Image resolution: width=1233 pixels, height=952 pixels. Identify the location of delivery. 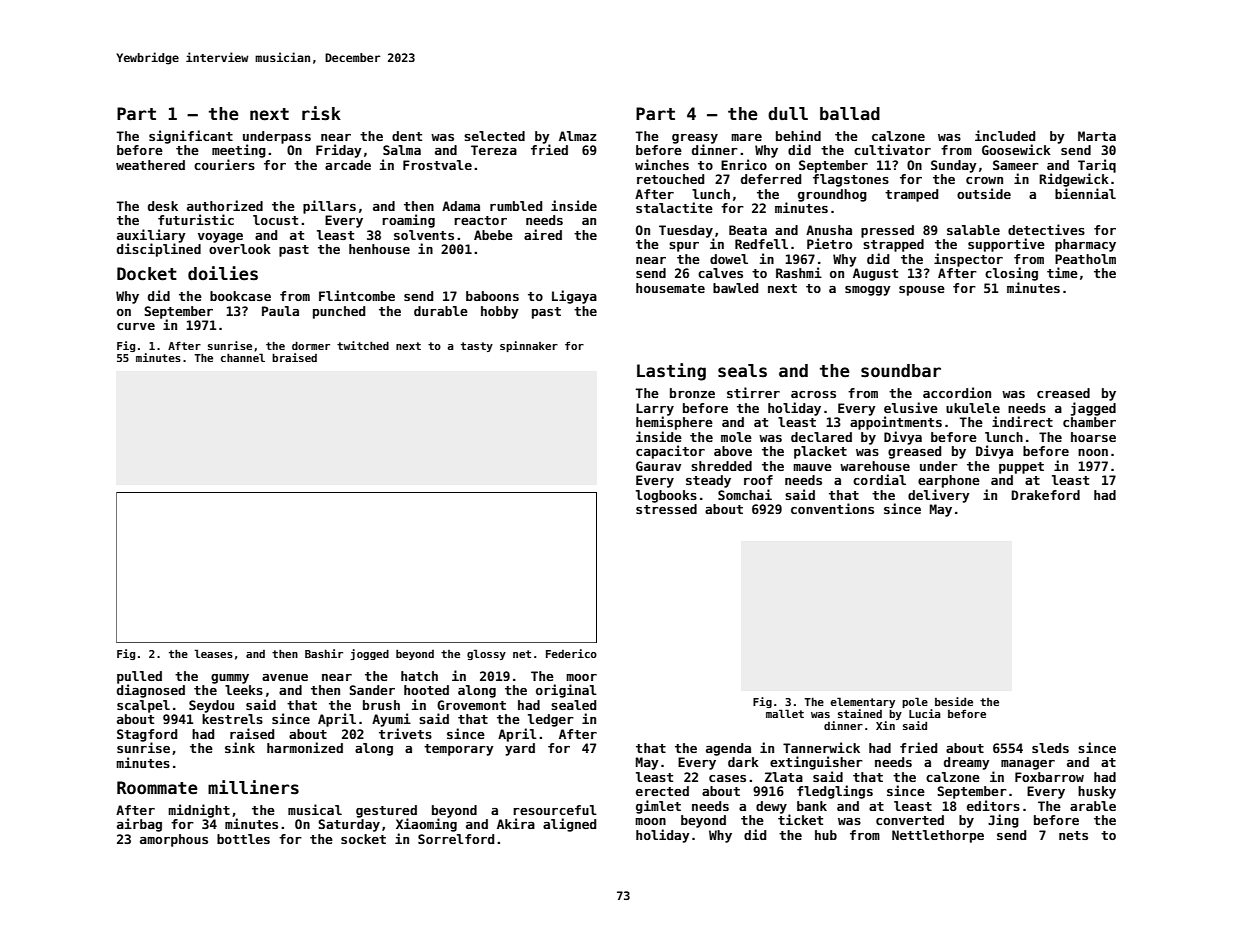
(939, 496).
